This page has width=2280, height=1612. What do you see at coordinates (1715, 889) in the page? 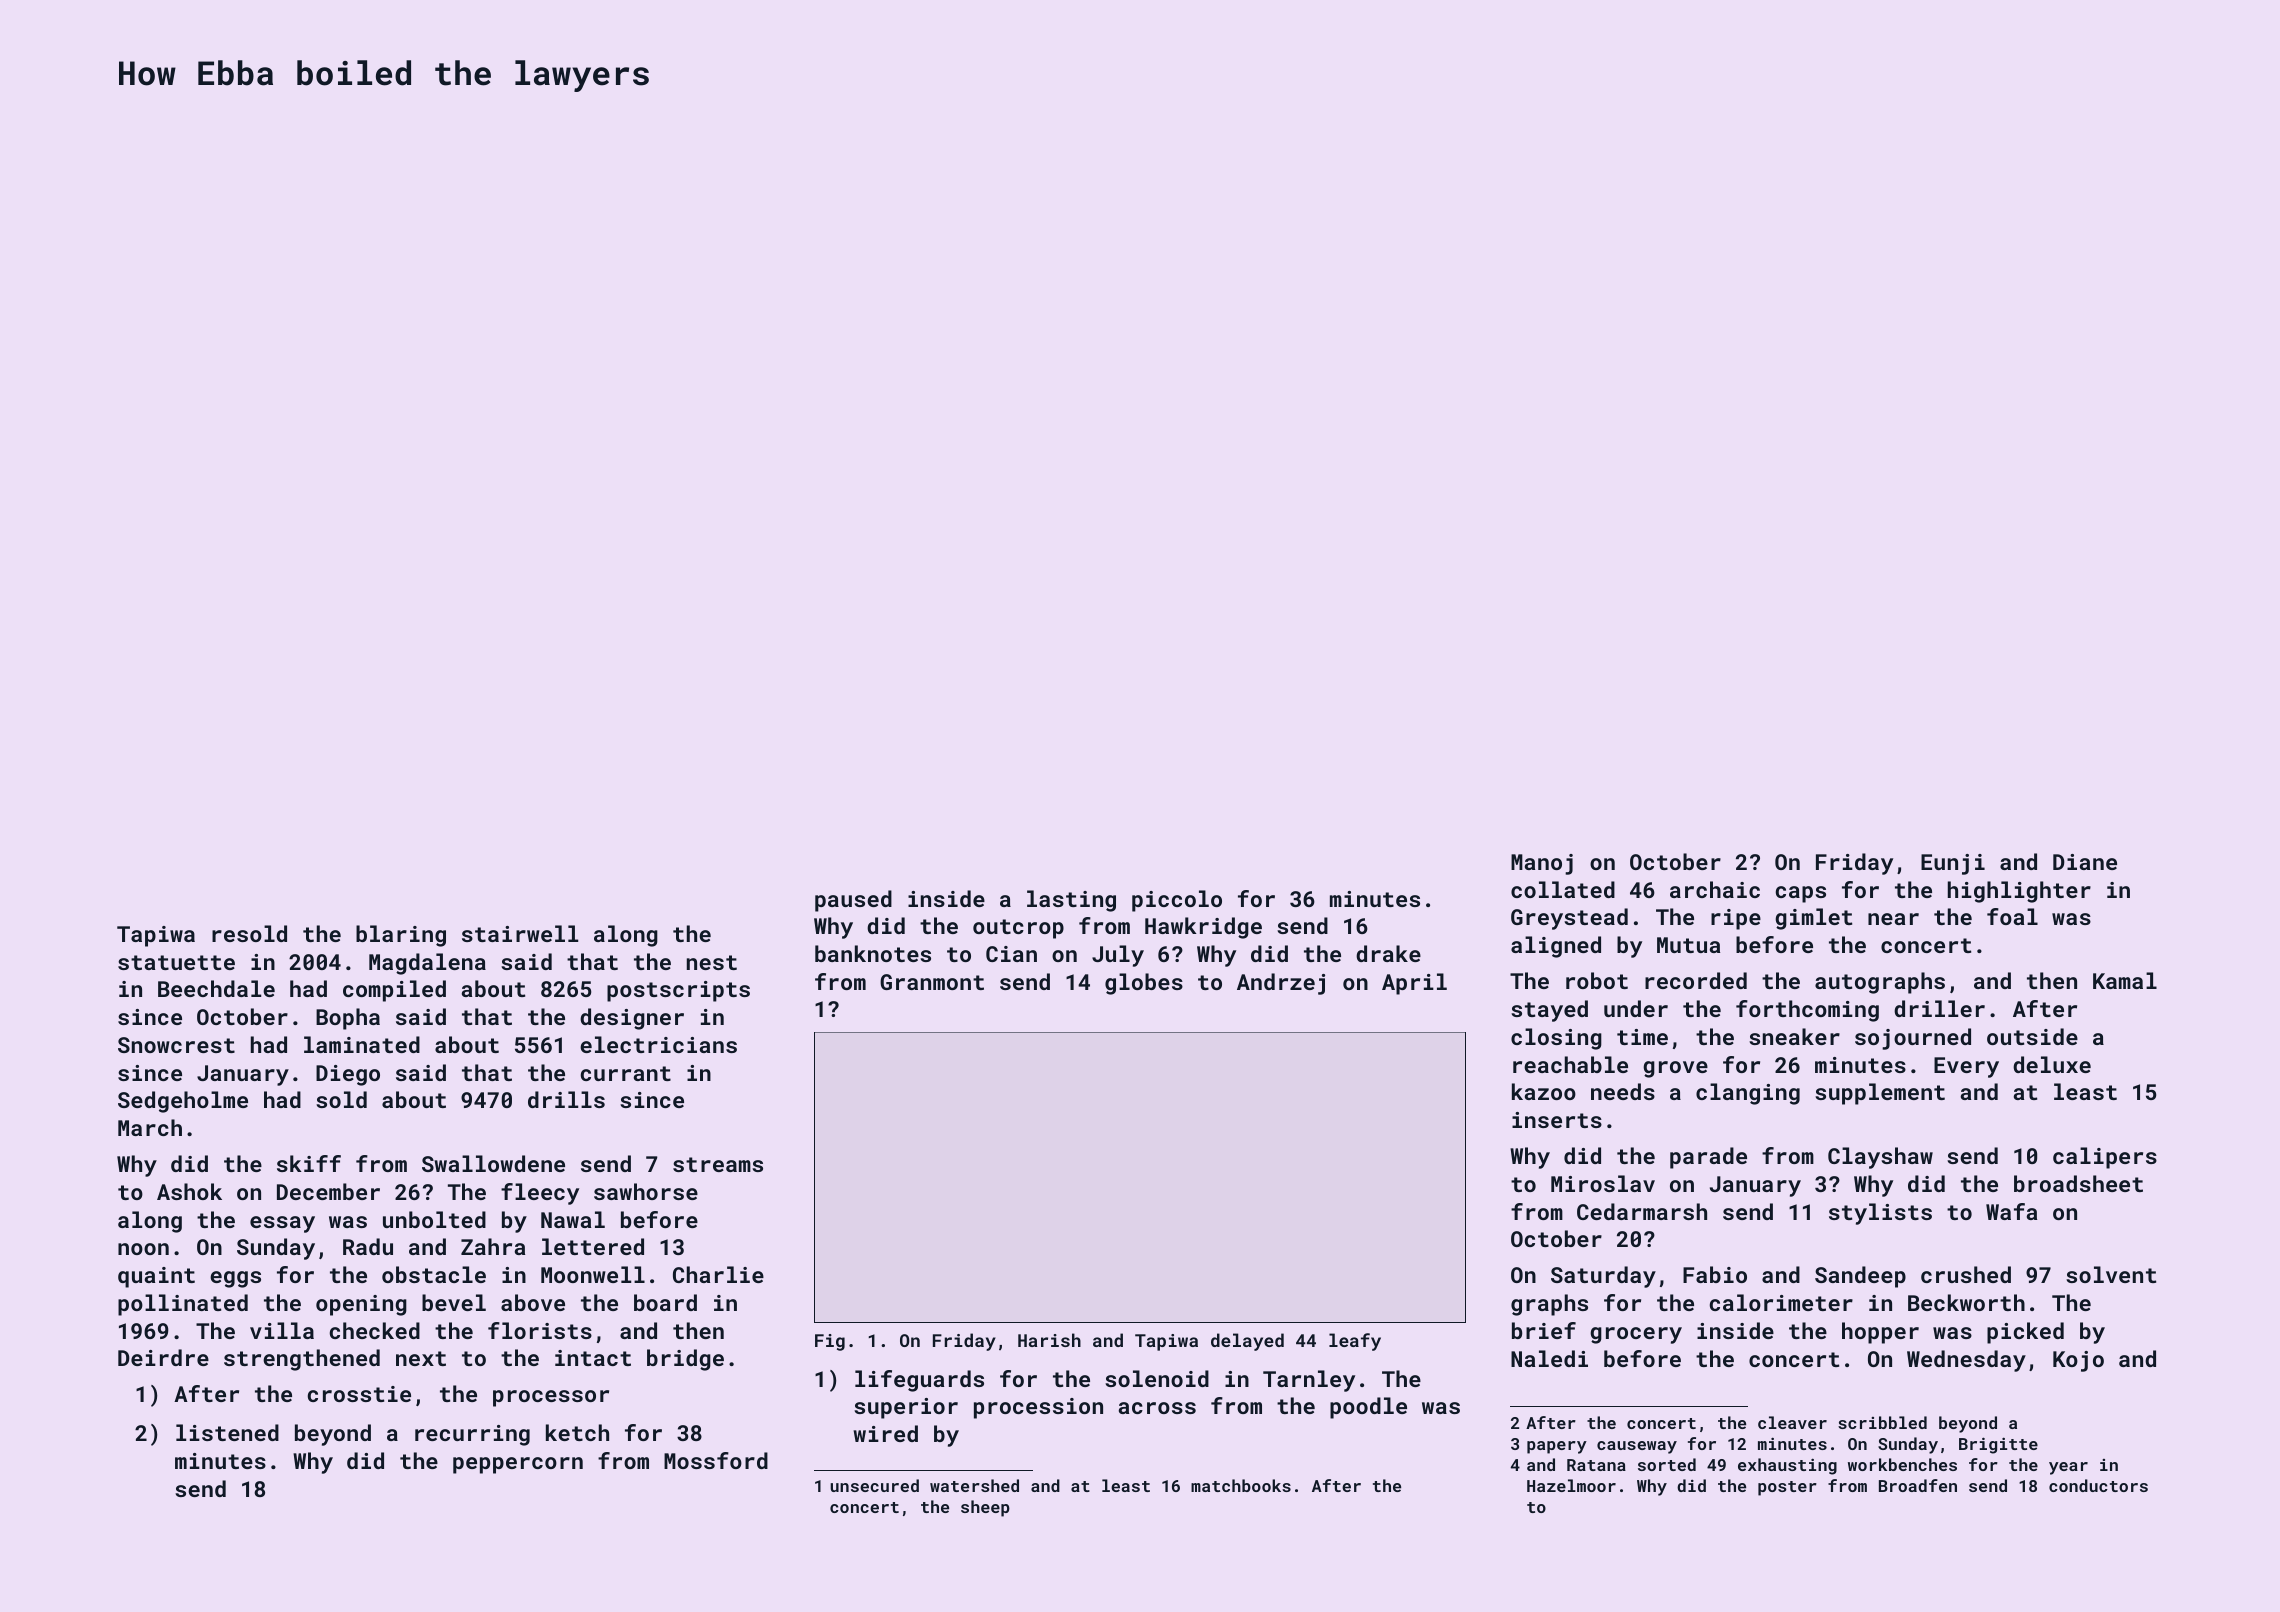
I see `archaic` at bounding box center [1715, 889].
